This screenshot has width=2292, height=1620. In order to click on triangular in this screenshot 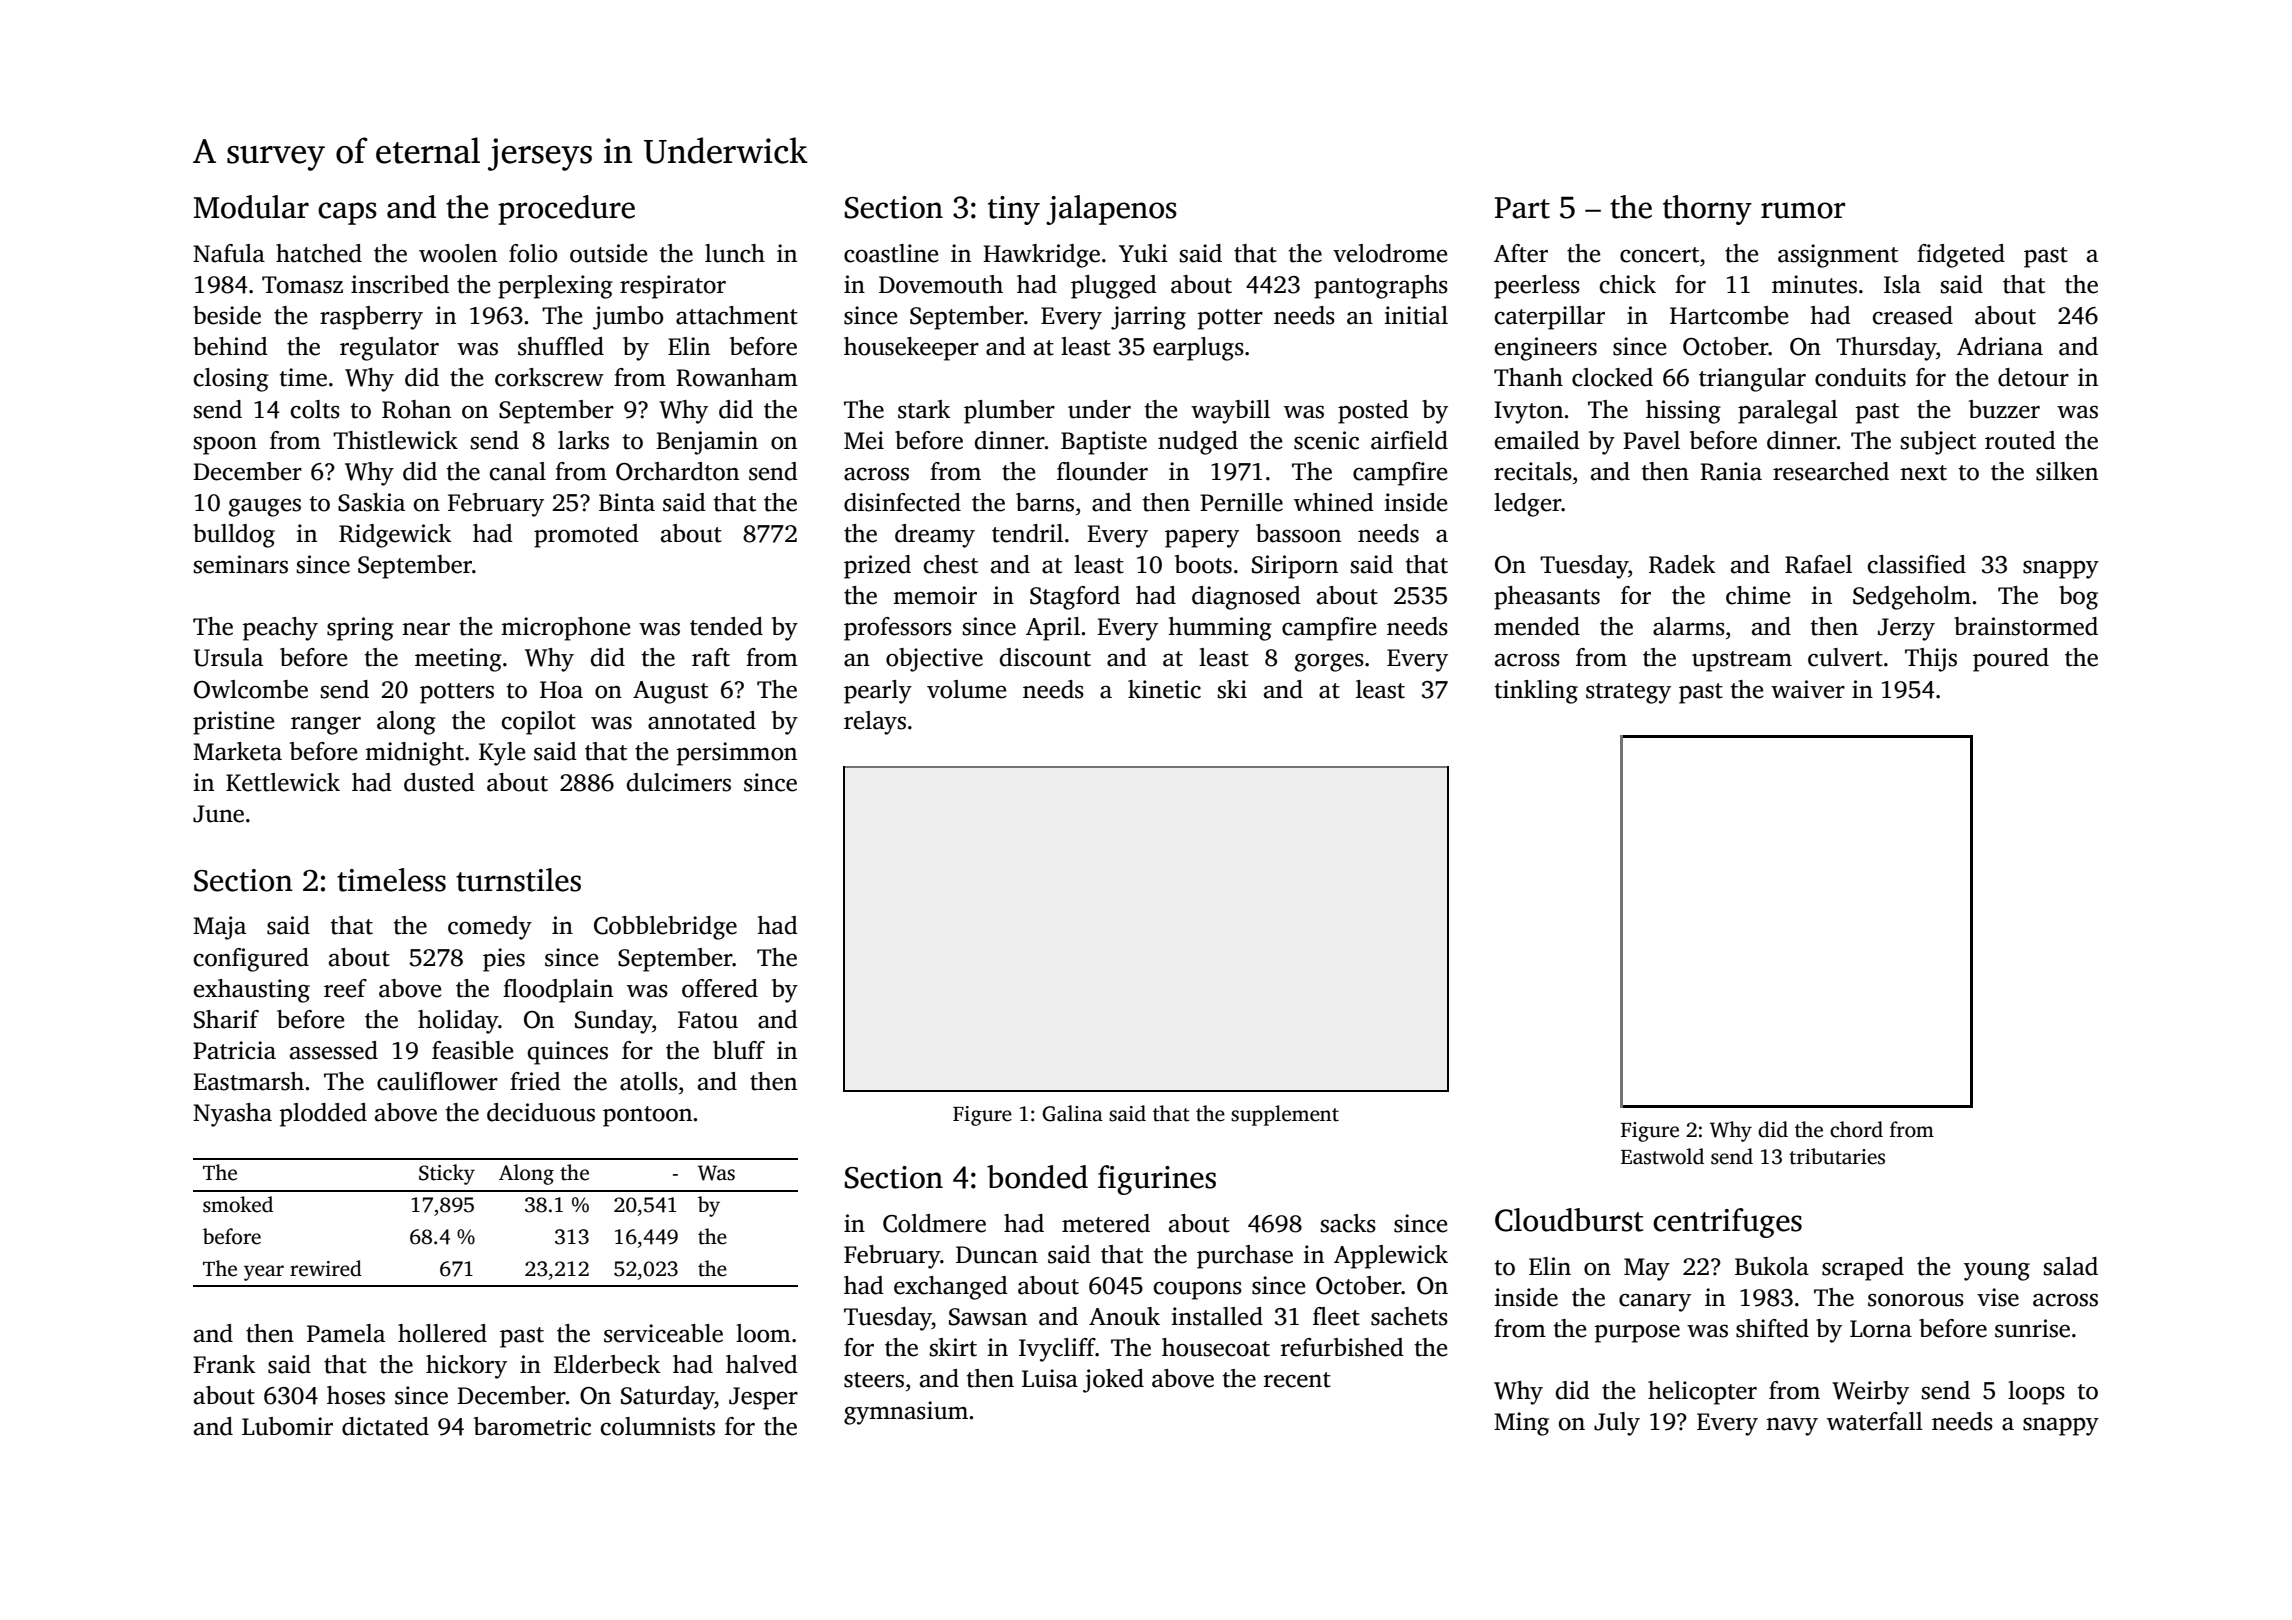, I will do `click(1752, 380)`.
